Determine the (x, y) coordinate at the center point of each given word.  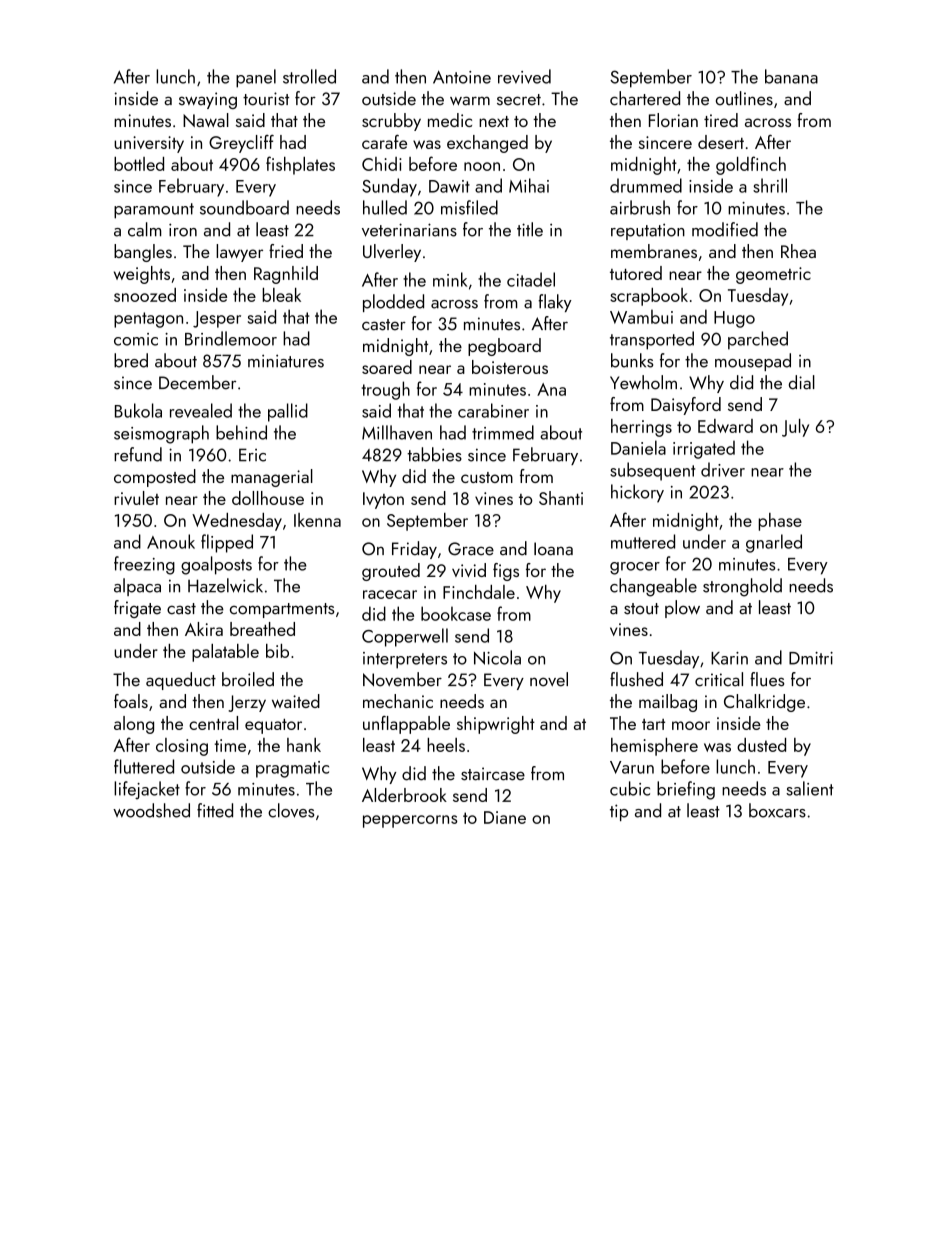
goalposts (216, 565)
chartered (645, 98)
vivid (469, 570)
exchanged (487, 144)
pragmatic (292, 769)
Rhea (798, 251)
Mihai (529, 185)
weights (142, 275)
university (149, 144)
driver (723, 469)
